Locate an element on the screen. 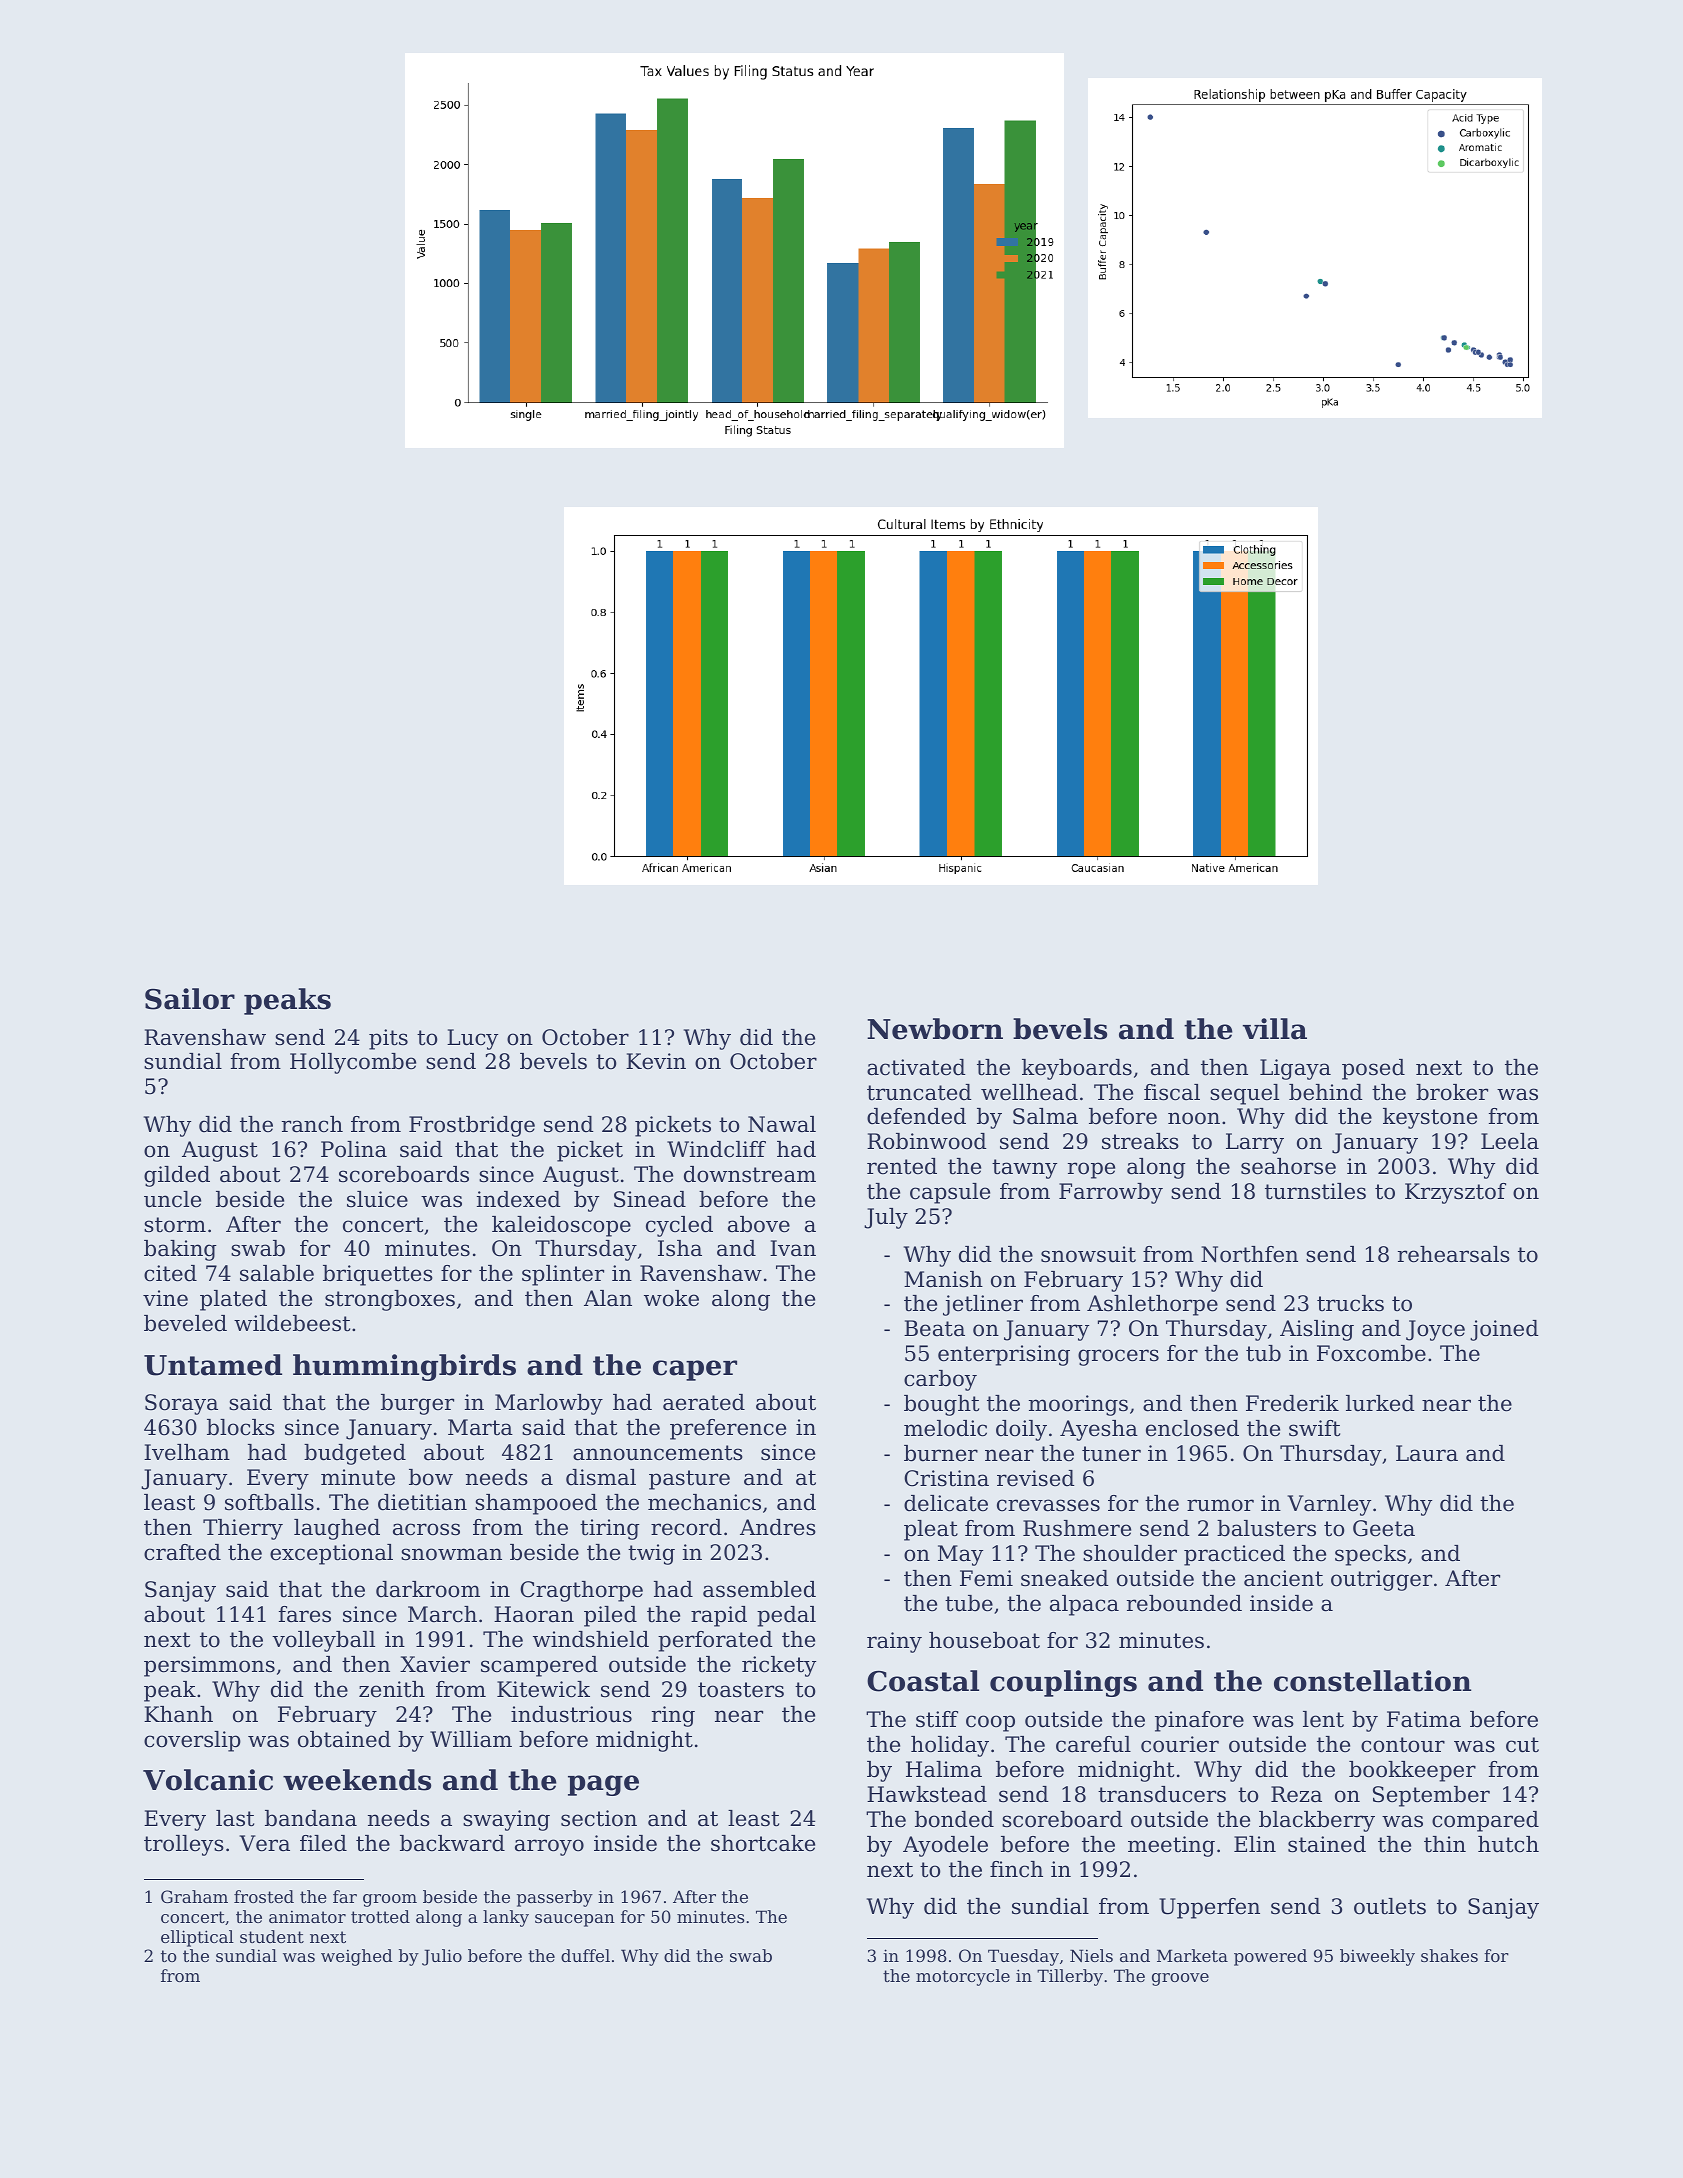 This screenshot has height=2178, width=1683. broker is located at coordinates (1452, 1092).
